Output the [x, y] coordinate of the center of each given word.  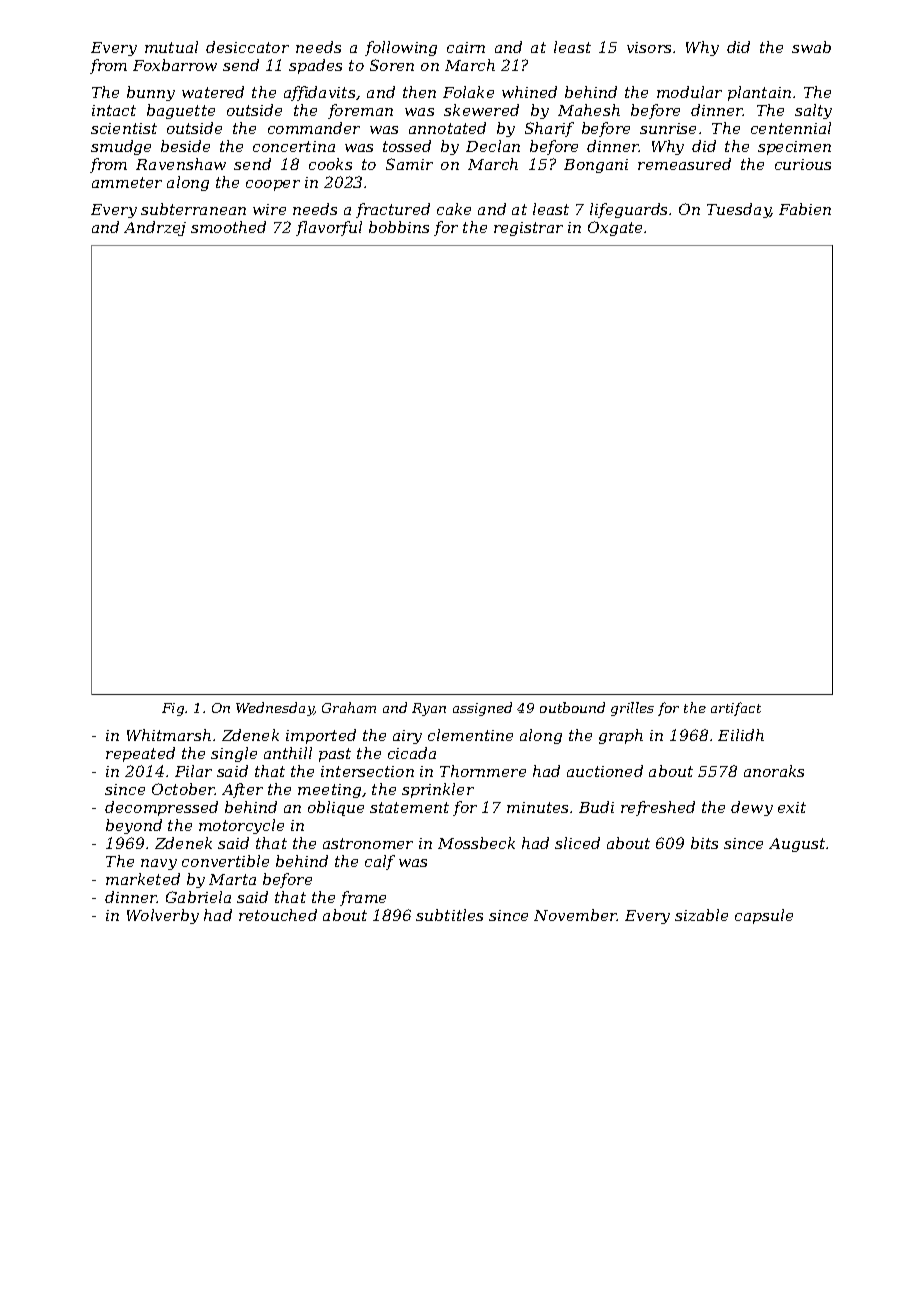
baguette [181, 111]
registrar [528, 229]
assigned [482, 709]
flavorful [329, 228]
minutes [537, 807]
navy [159, 864]
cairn [466, 47]
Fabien [805, 209]
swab [811, 47]
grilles [632, 709]
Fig [173, 709]
